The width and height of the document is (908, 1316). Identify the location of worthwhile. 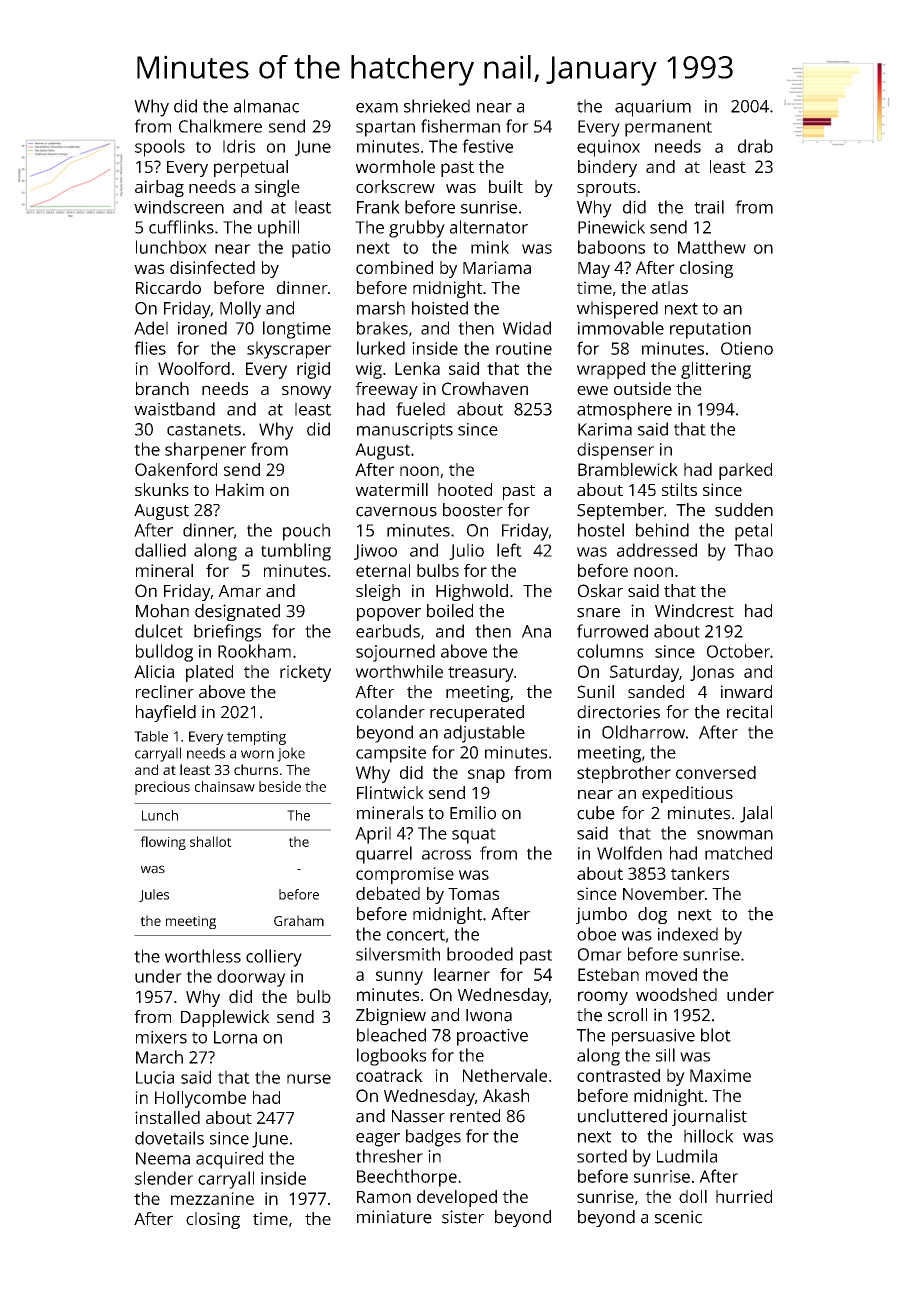
(399, 671).
